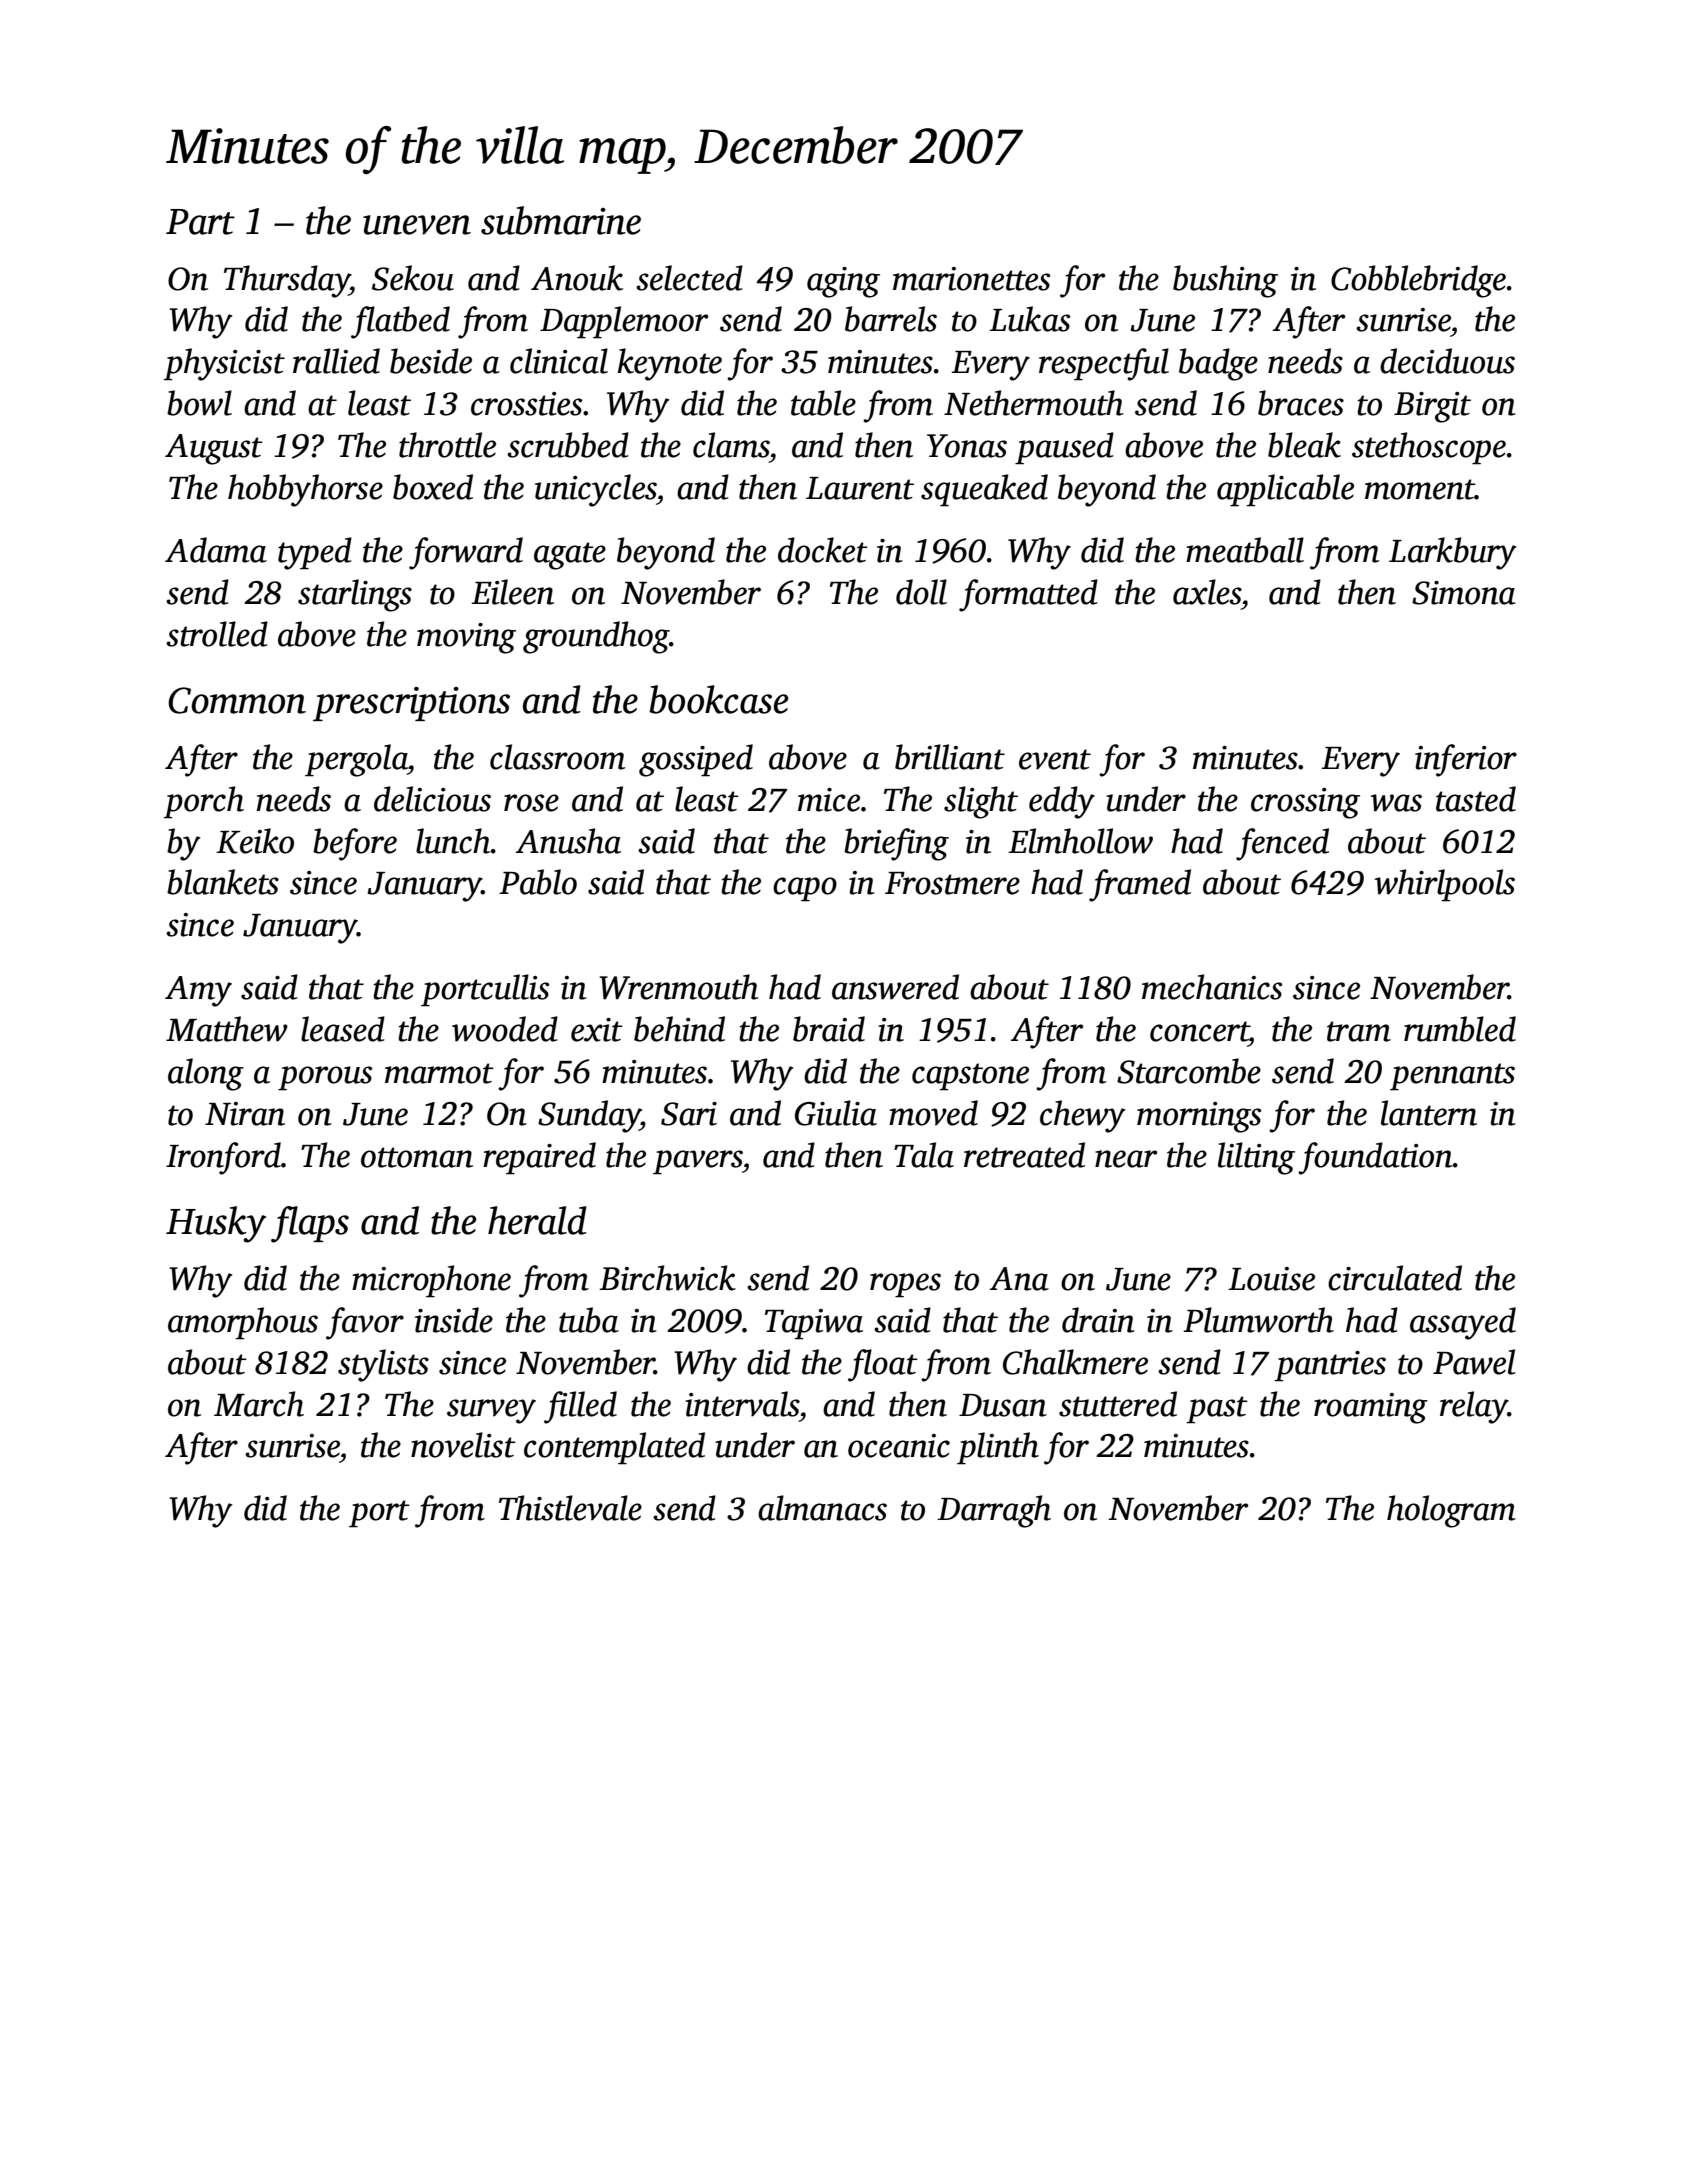  What do you see at coordinates (259, 1404) in the image?
I see `March` at bounding box center [259, 1404].
